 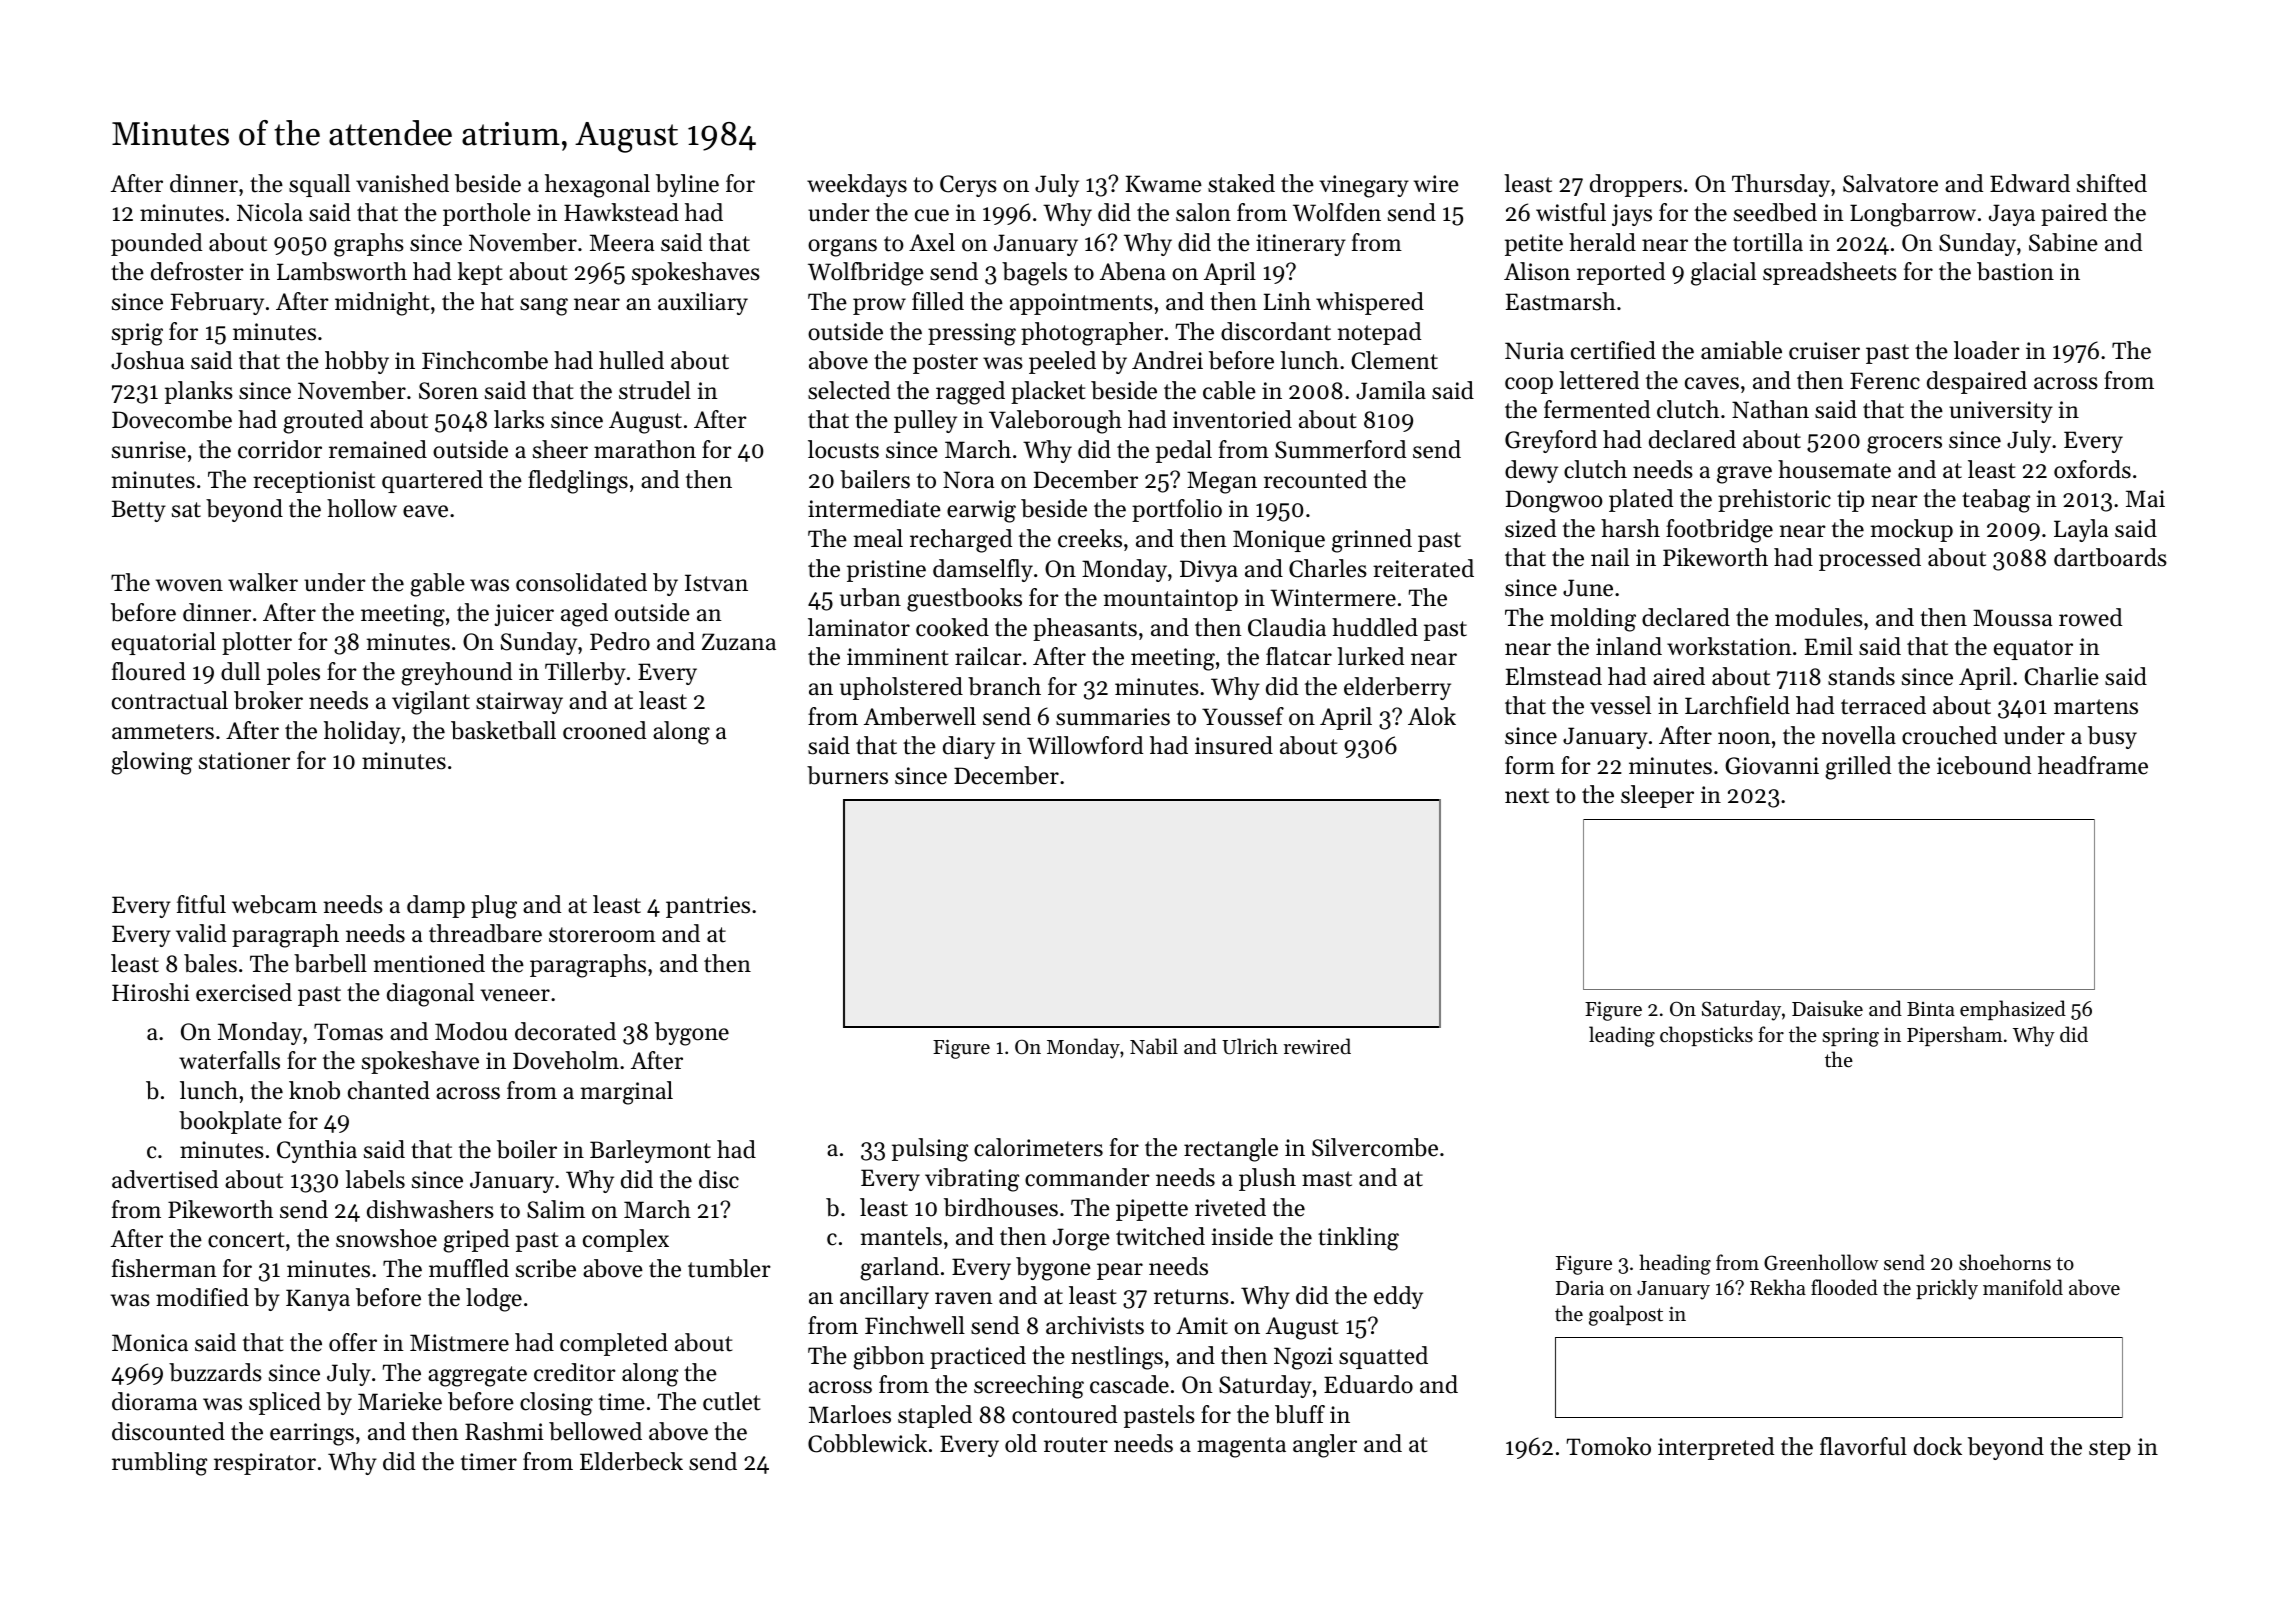 What do you see at coordinates (1241, 183) in the screenshot?
I see `staked` at bounding box center [1241, 183].
